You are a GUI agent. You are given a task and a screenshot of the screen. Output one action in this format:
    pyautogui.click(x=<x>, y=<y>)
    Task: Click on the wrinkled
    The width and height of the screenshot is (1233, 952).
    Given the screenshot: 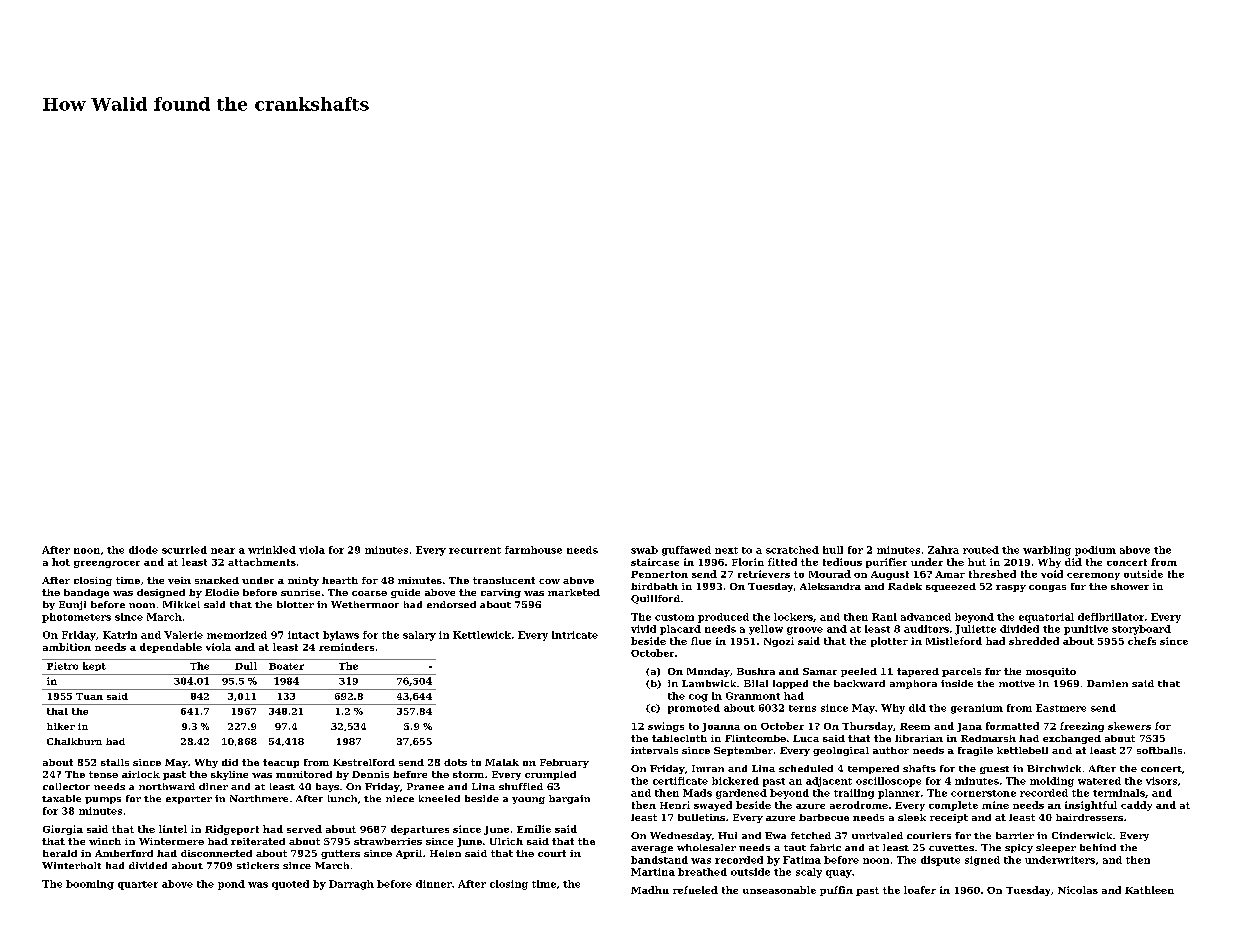 What is the action you would take?
    pyautogui.click(x=272, y=550)
